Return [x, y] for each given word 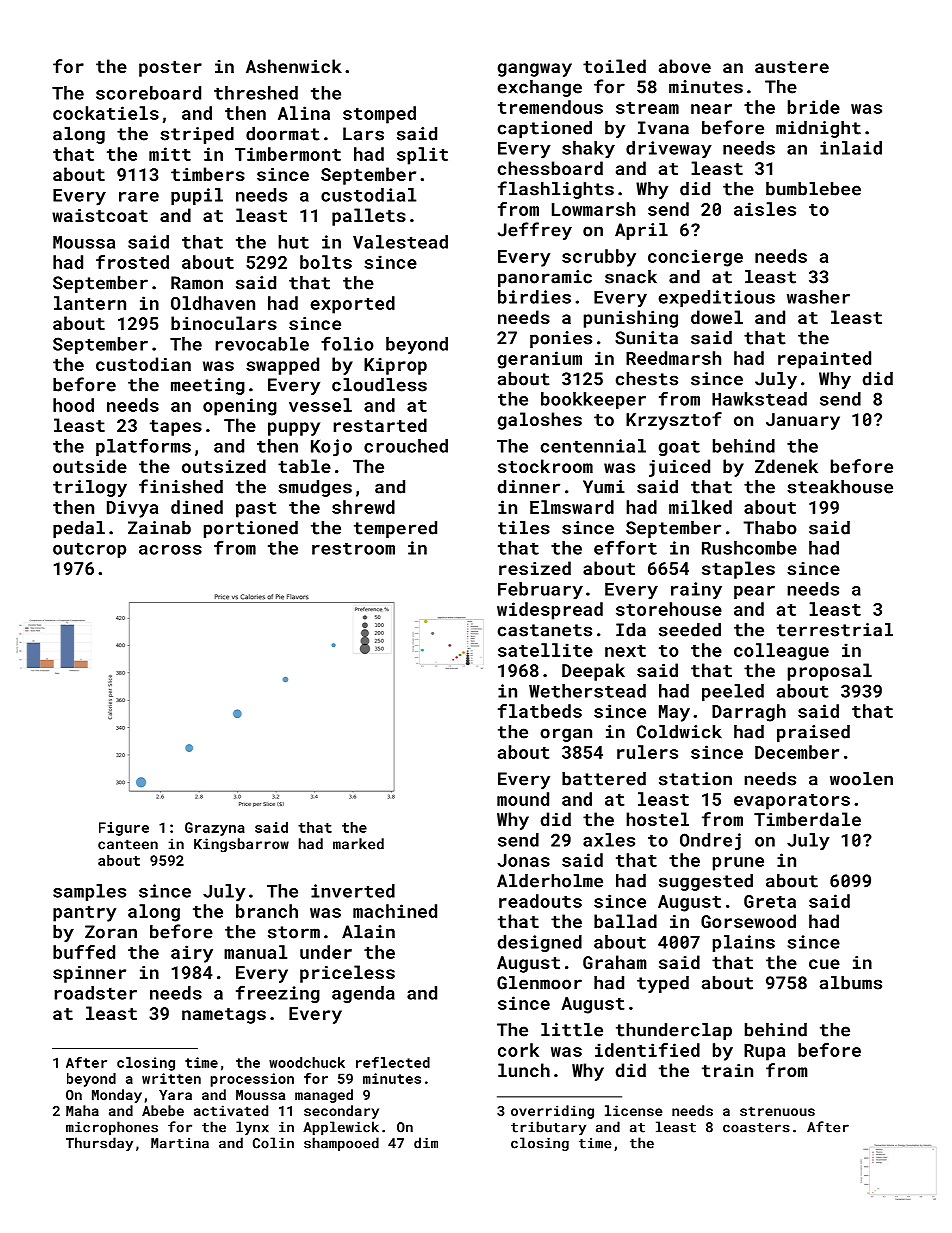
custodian [143, 364]
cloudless [379, 385]
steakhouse [840, 487]
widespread [550, 611]
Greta [770, 901]
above [685, 66]
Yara [175, 1095]
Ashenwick [294, 66]
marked [358, 844]
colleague [781, 652]
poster [170, 69]
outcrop [89, 550]
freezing [278, 994]
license [633, 1110]
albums [851, 983]
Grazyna [215, 829]
